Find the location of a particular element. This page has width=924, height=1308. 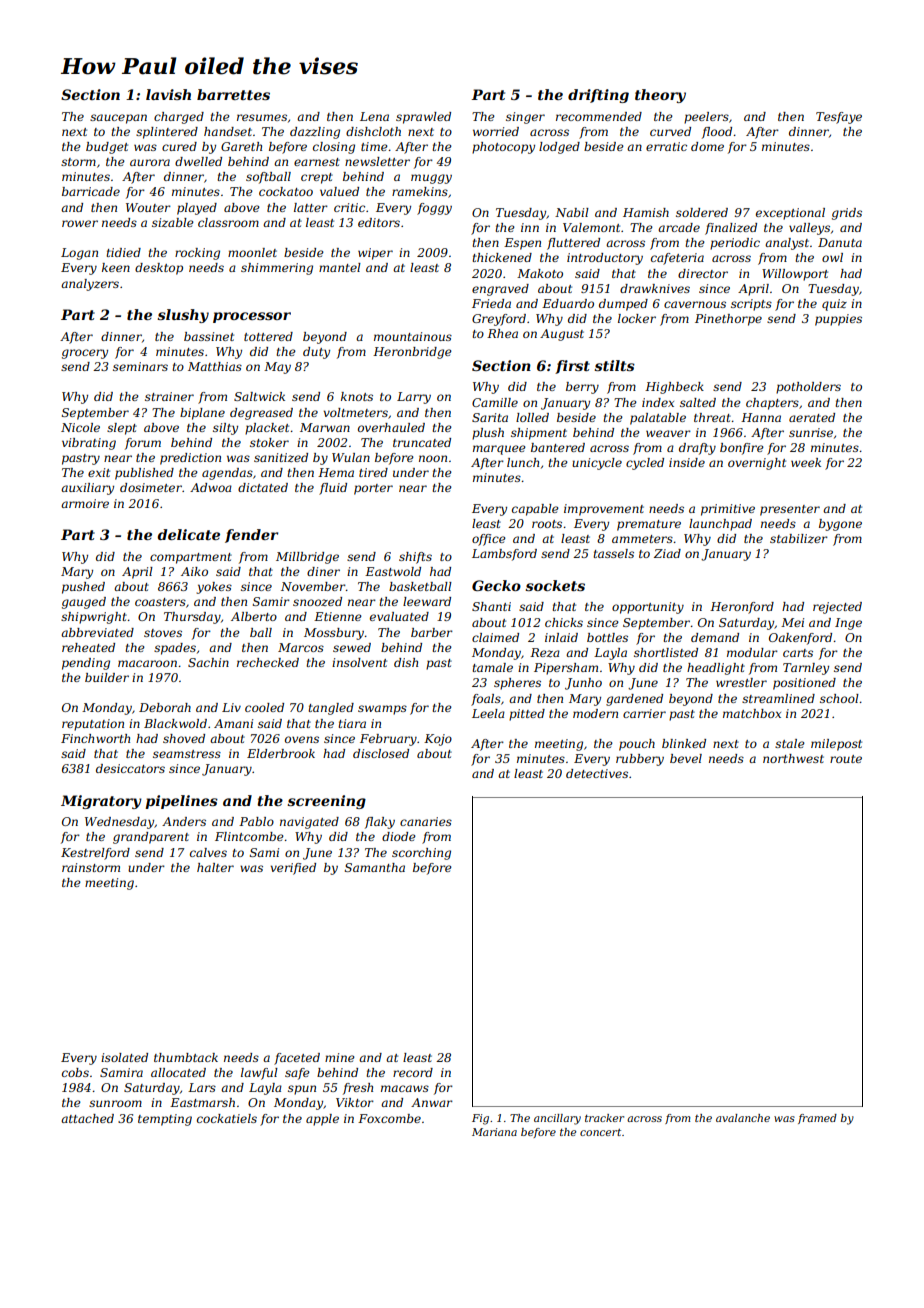

Mariana is located at coordinates (494, 1132).
